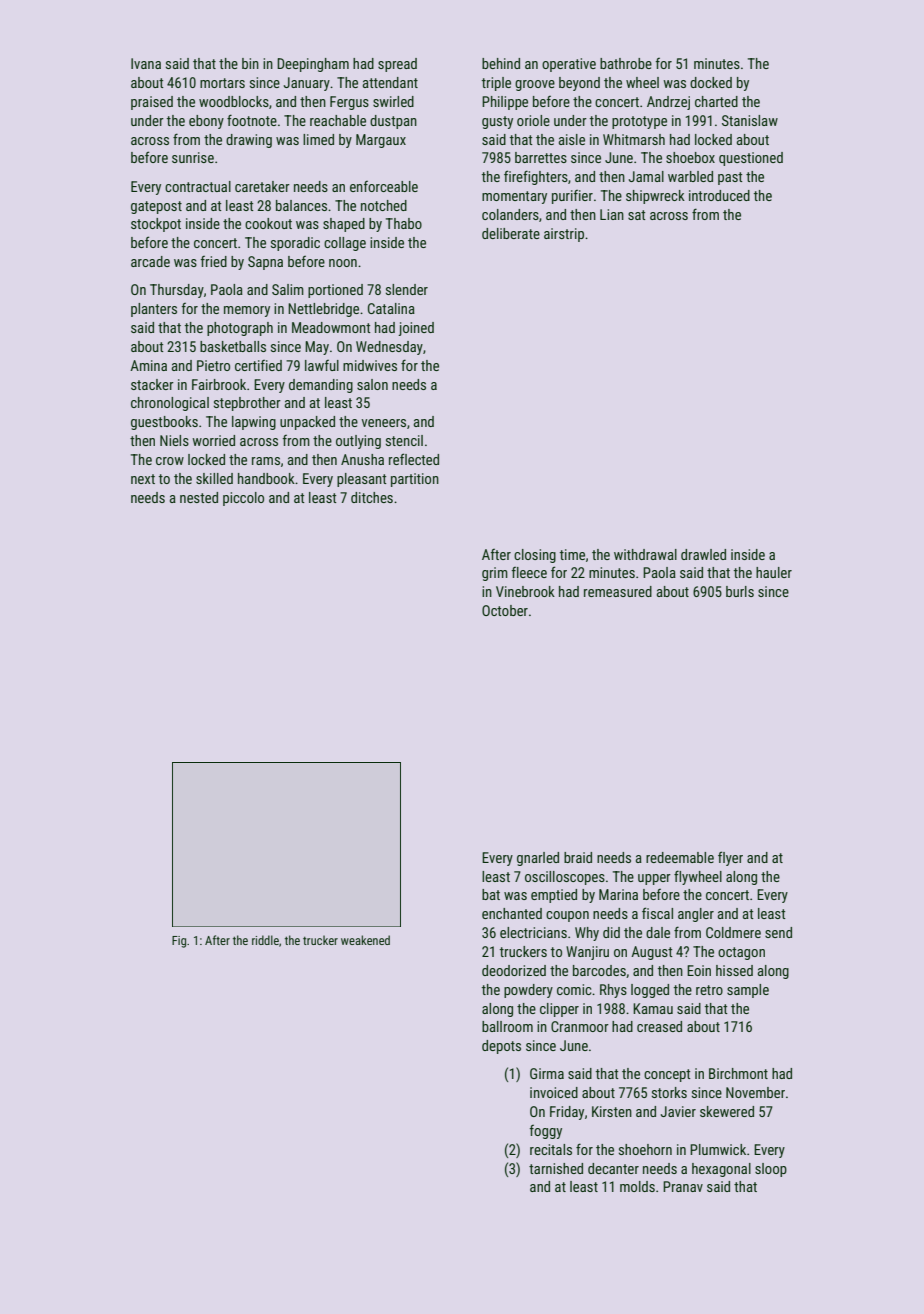 This screenshot has height=1314, width=924. What do you see at coordinates (514, 197) in the screenshot?
I see `momentary` at bounding box center [514, 197].
